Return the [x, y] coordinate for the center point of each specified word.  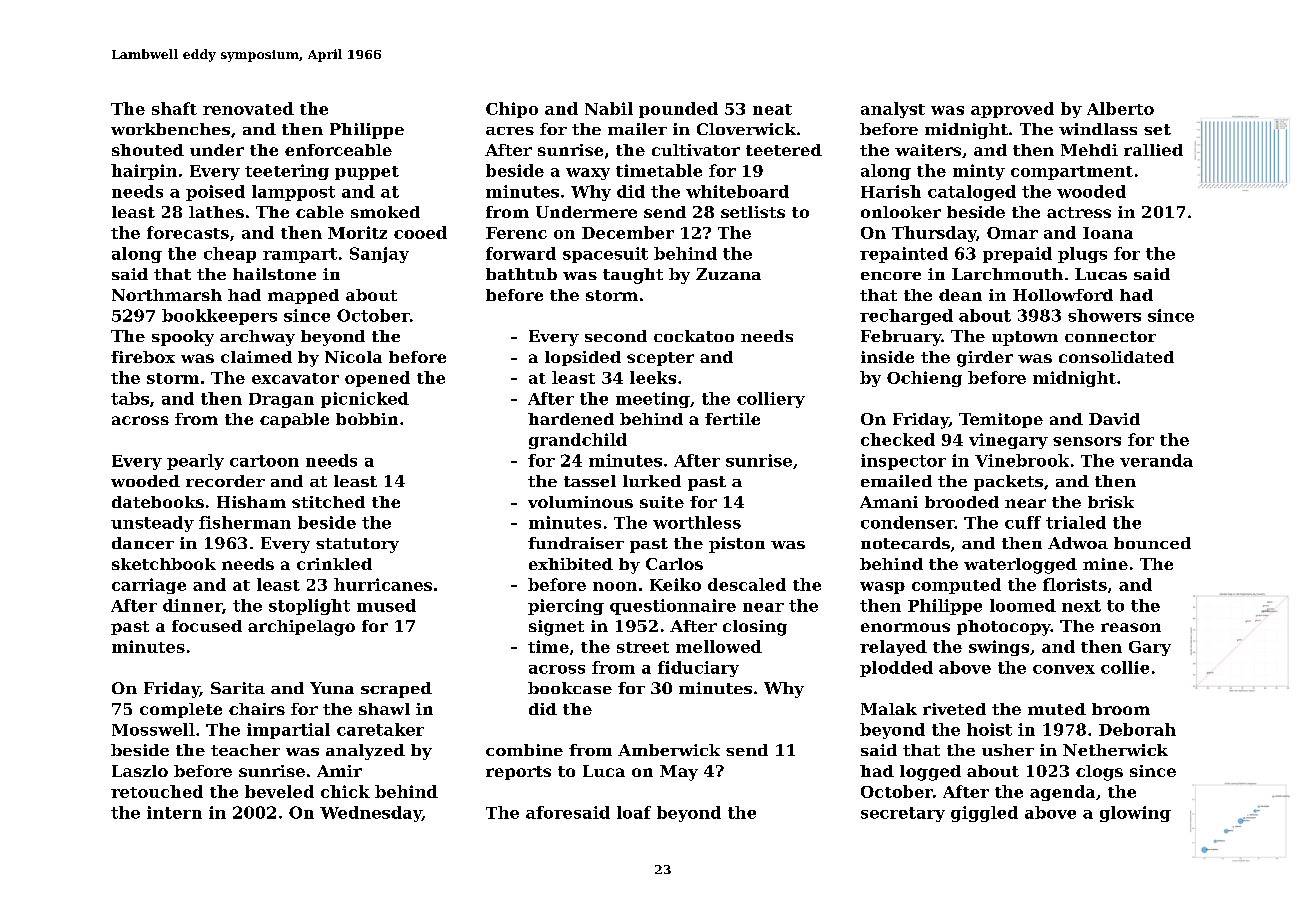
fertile [732, 419]
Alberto [1120, 108]
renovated [248, 108]
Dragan [281, 400]
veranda [1156, 460]
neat [772, 109]
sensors [1087, 441]
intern [174, 812]
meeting [653, 400]
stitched [328, 502]
